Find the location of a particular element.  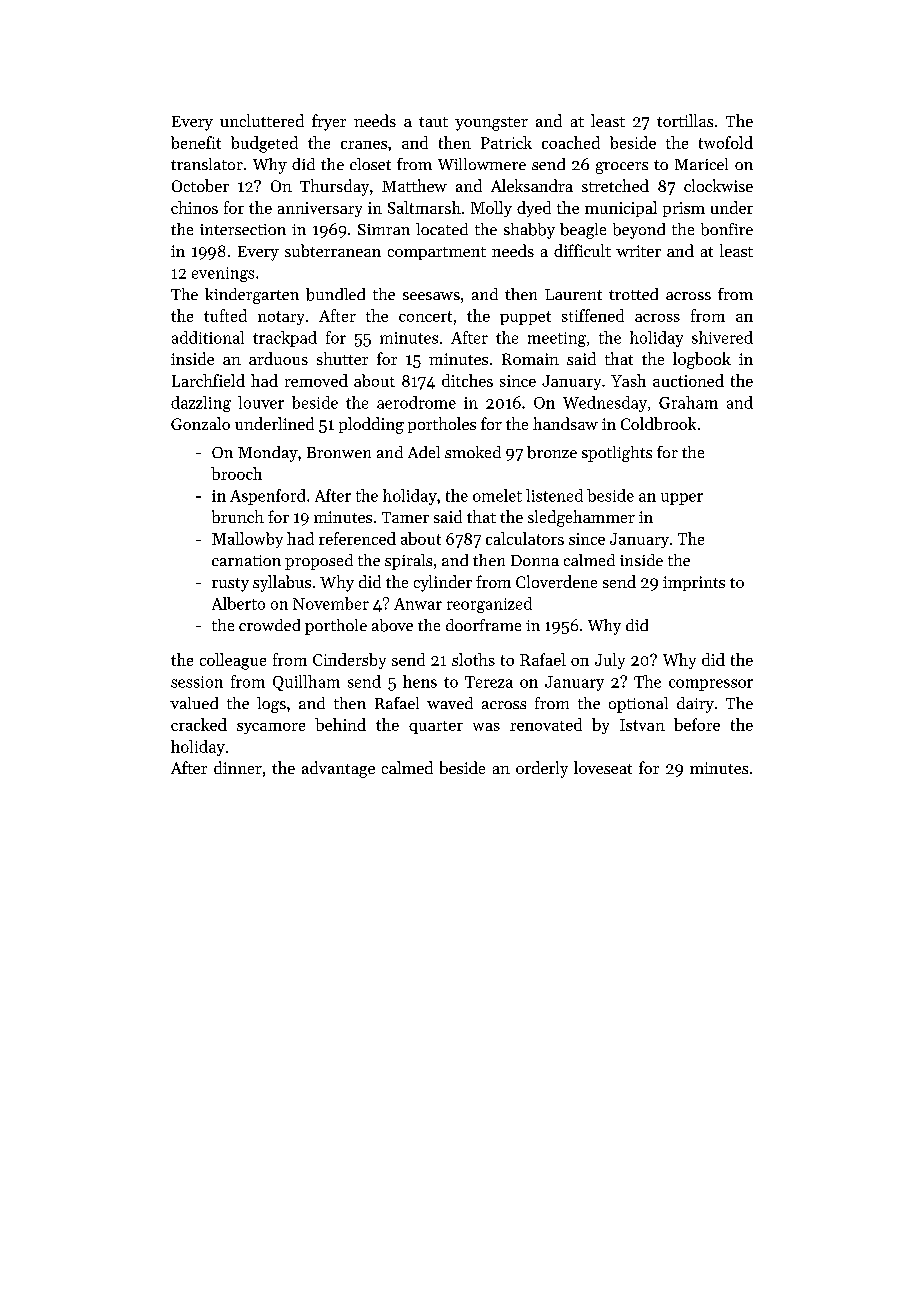

Mallowby is located at coordinates (247, 540).
